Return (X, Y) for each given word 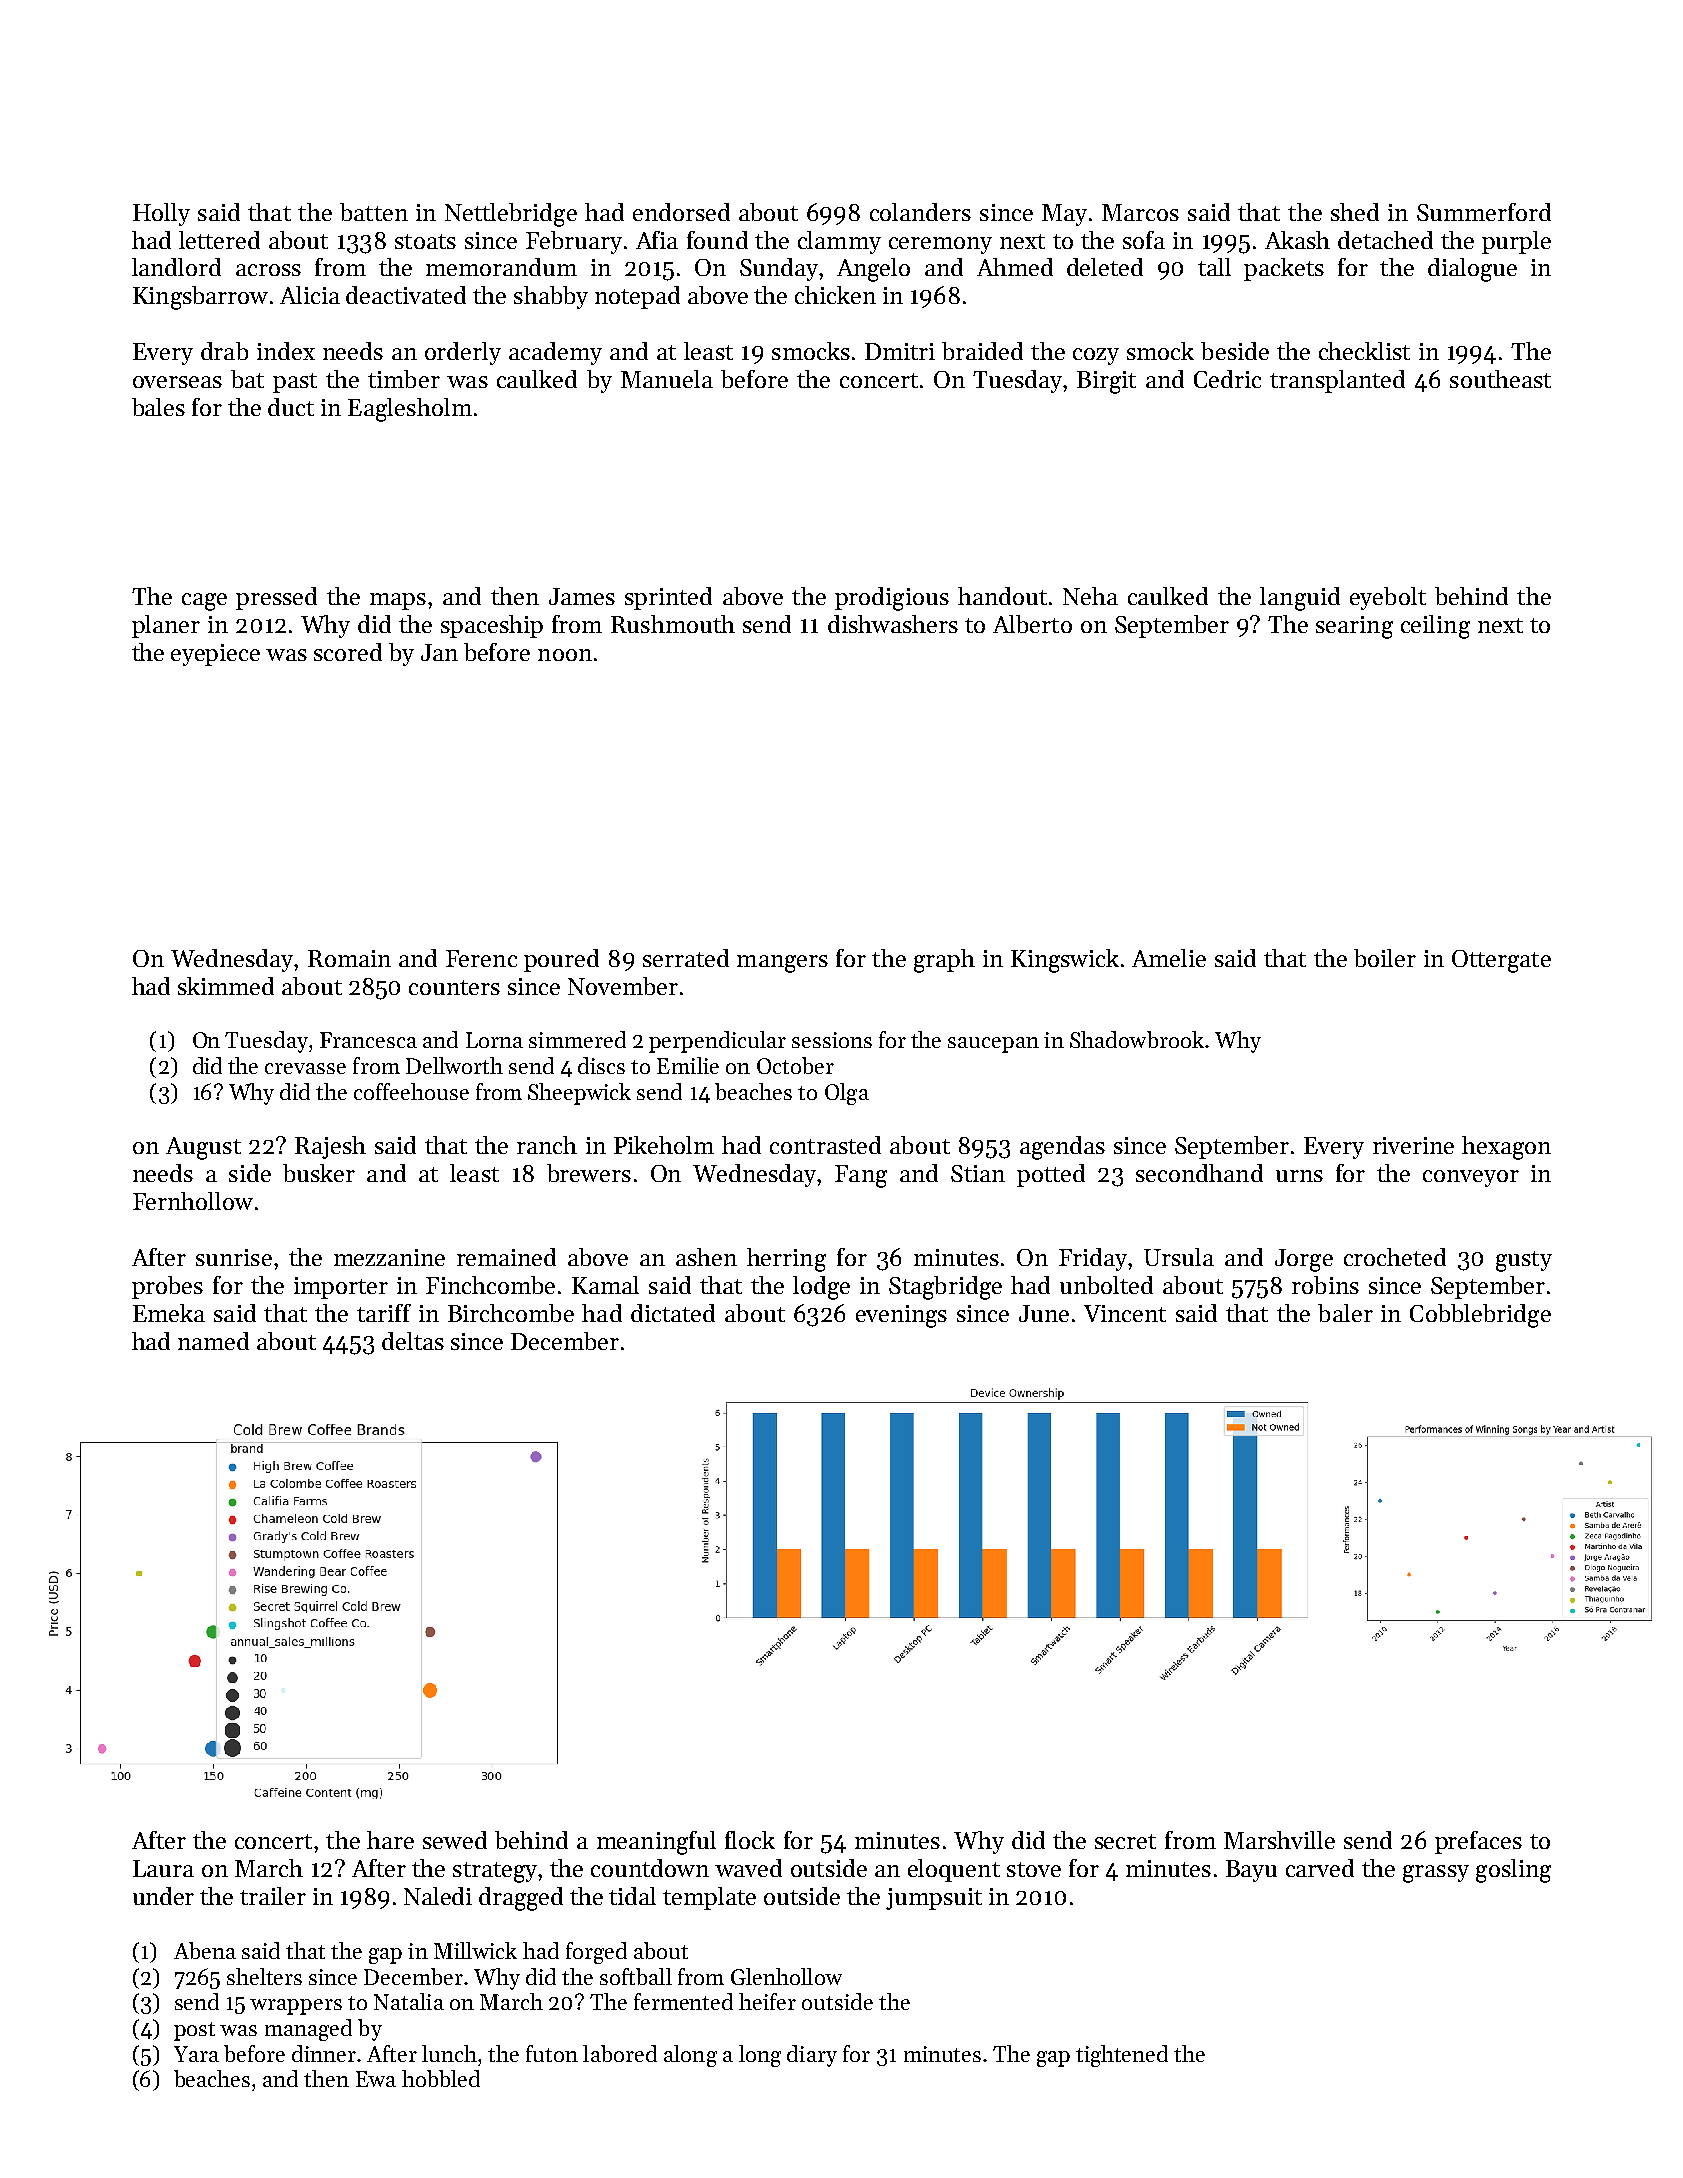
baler (1345, 1313)
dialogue (1472, 270)
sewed (455, 1840)
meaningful (656, 1843)
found (717, 240)
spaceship (492, 626)
